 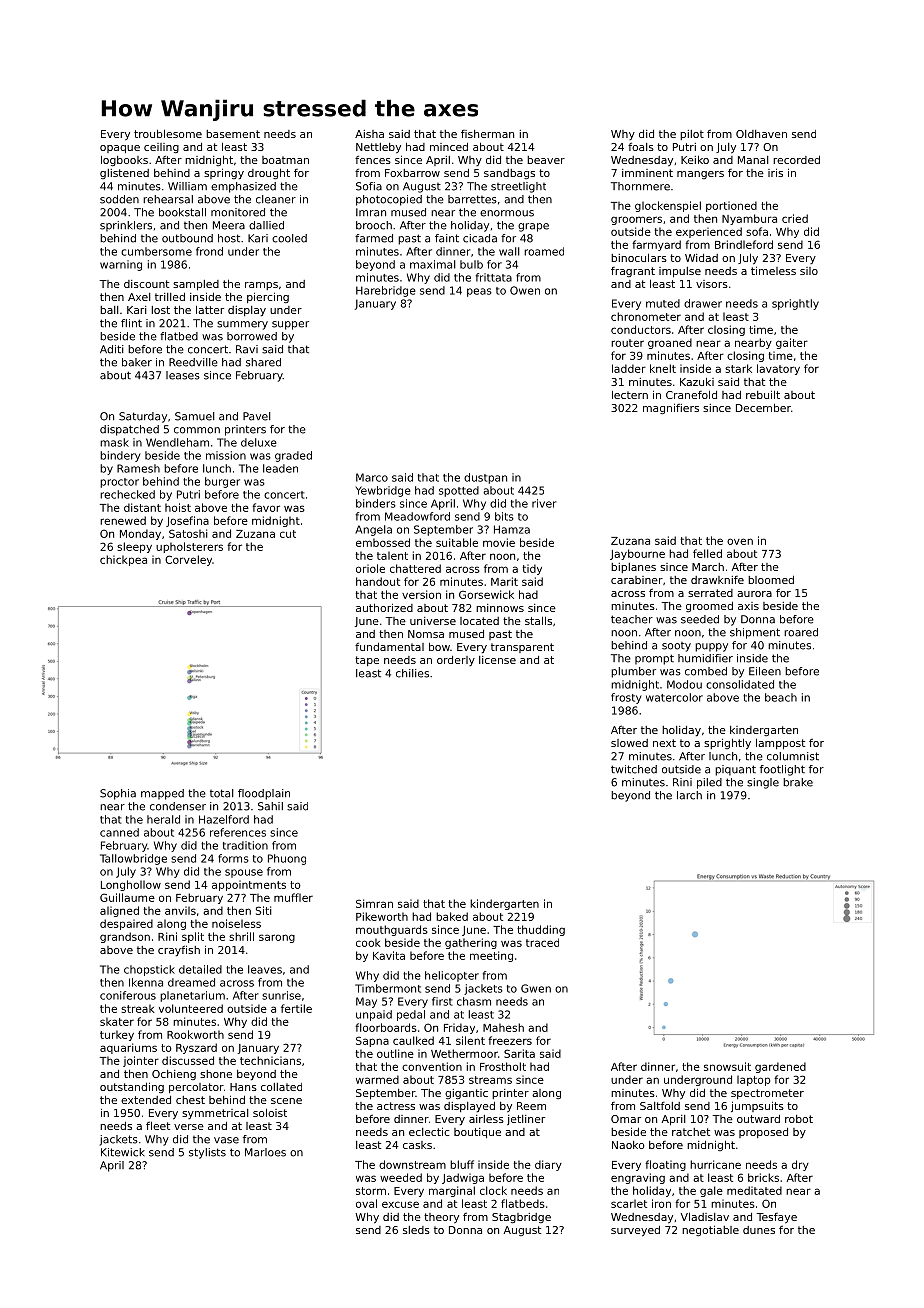 What do you see at coordinates (386, 291) in the image?
I see `Harebridge` at bounding box center [386, 291].
